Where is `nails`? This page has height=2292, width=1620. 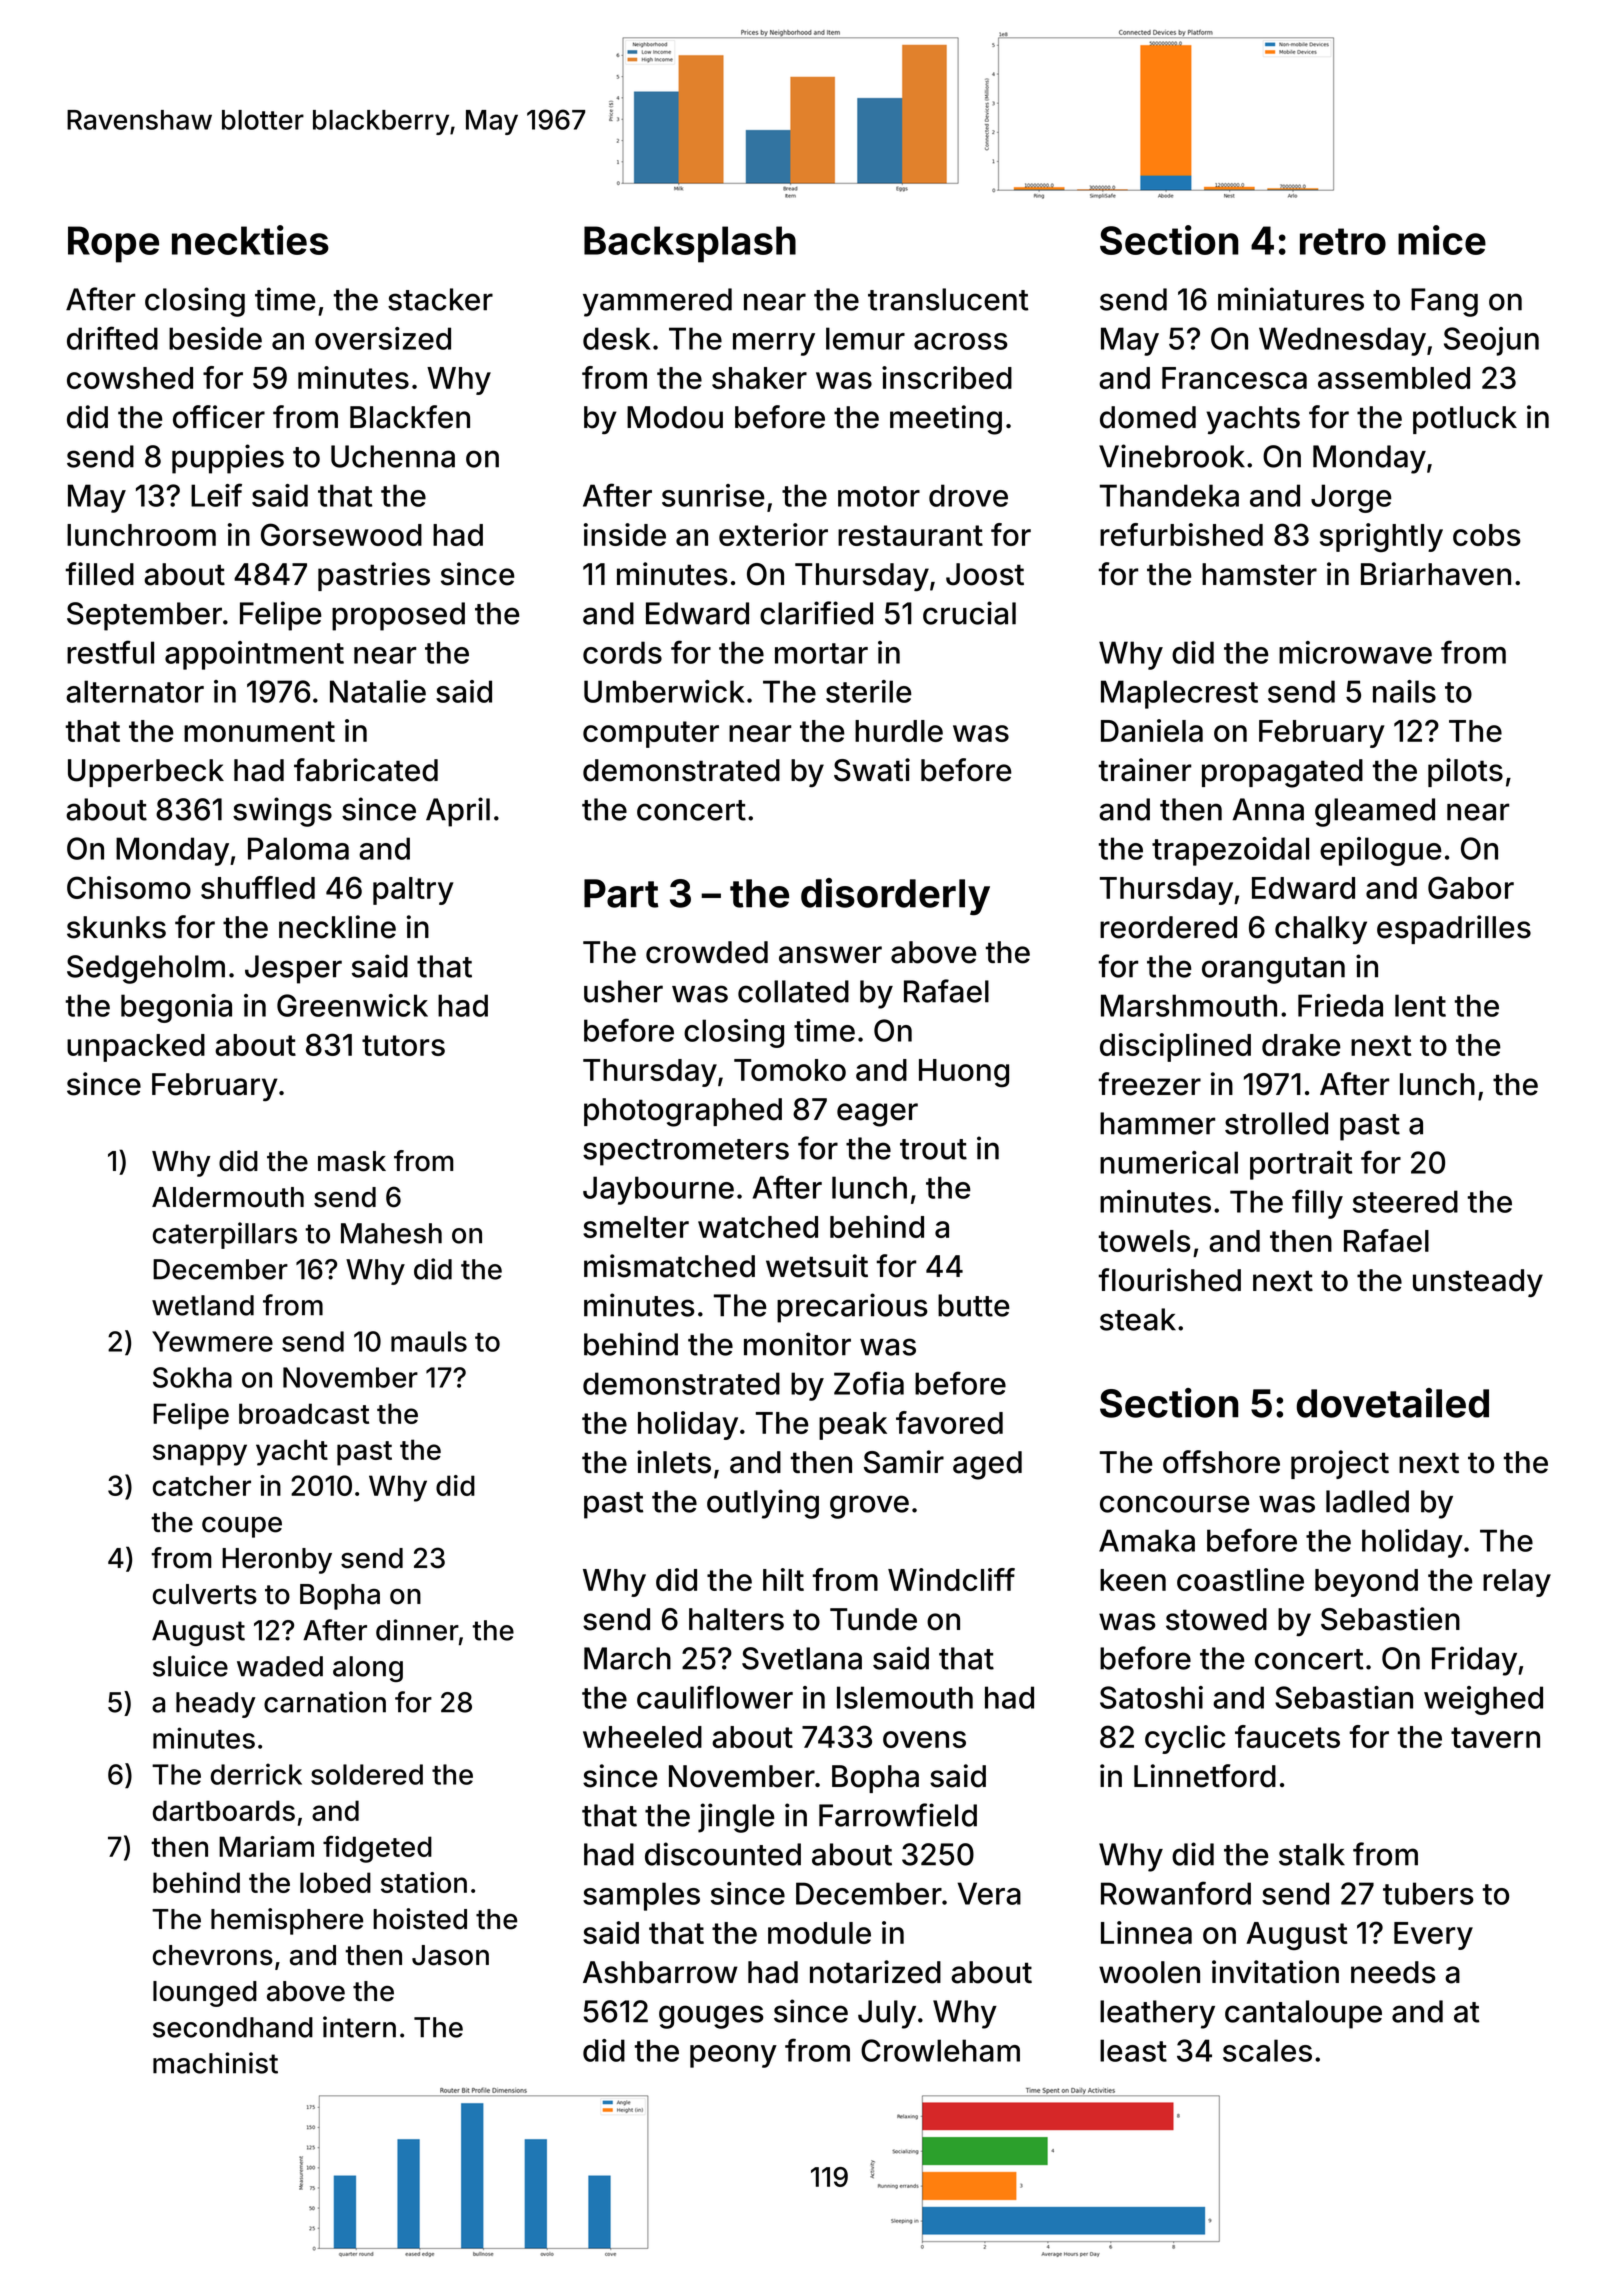 nails is located at coordinates (1404, 691).
